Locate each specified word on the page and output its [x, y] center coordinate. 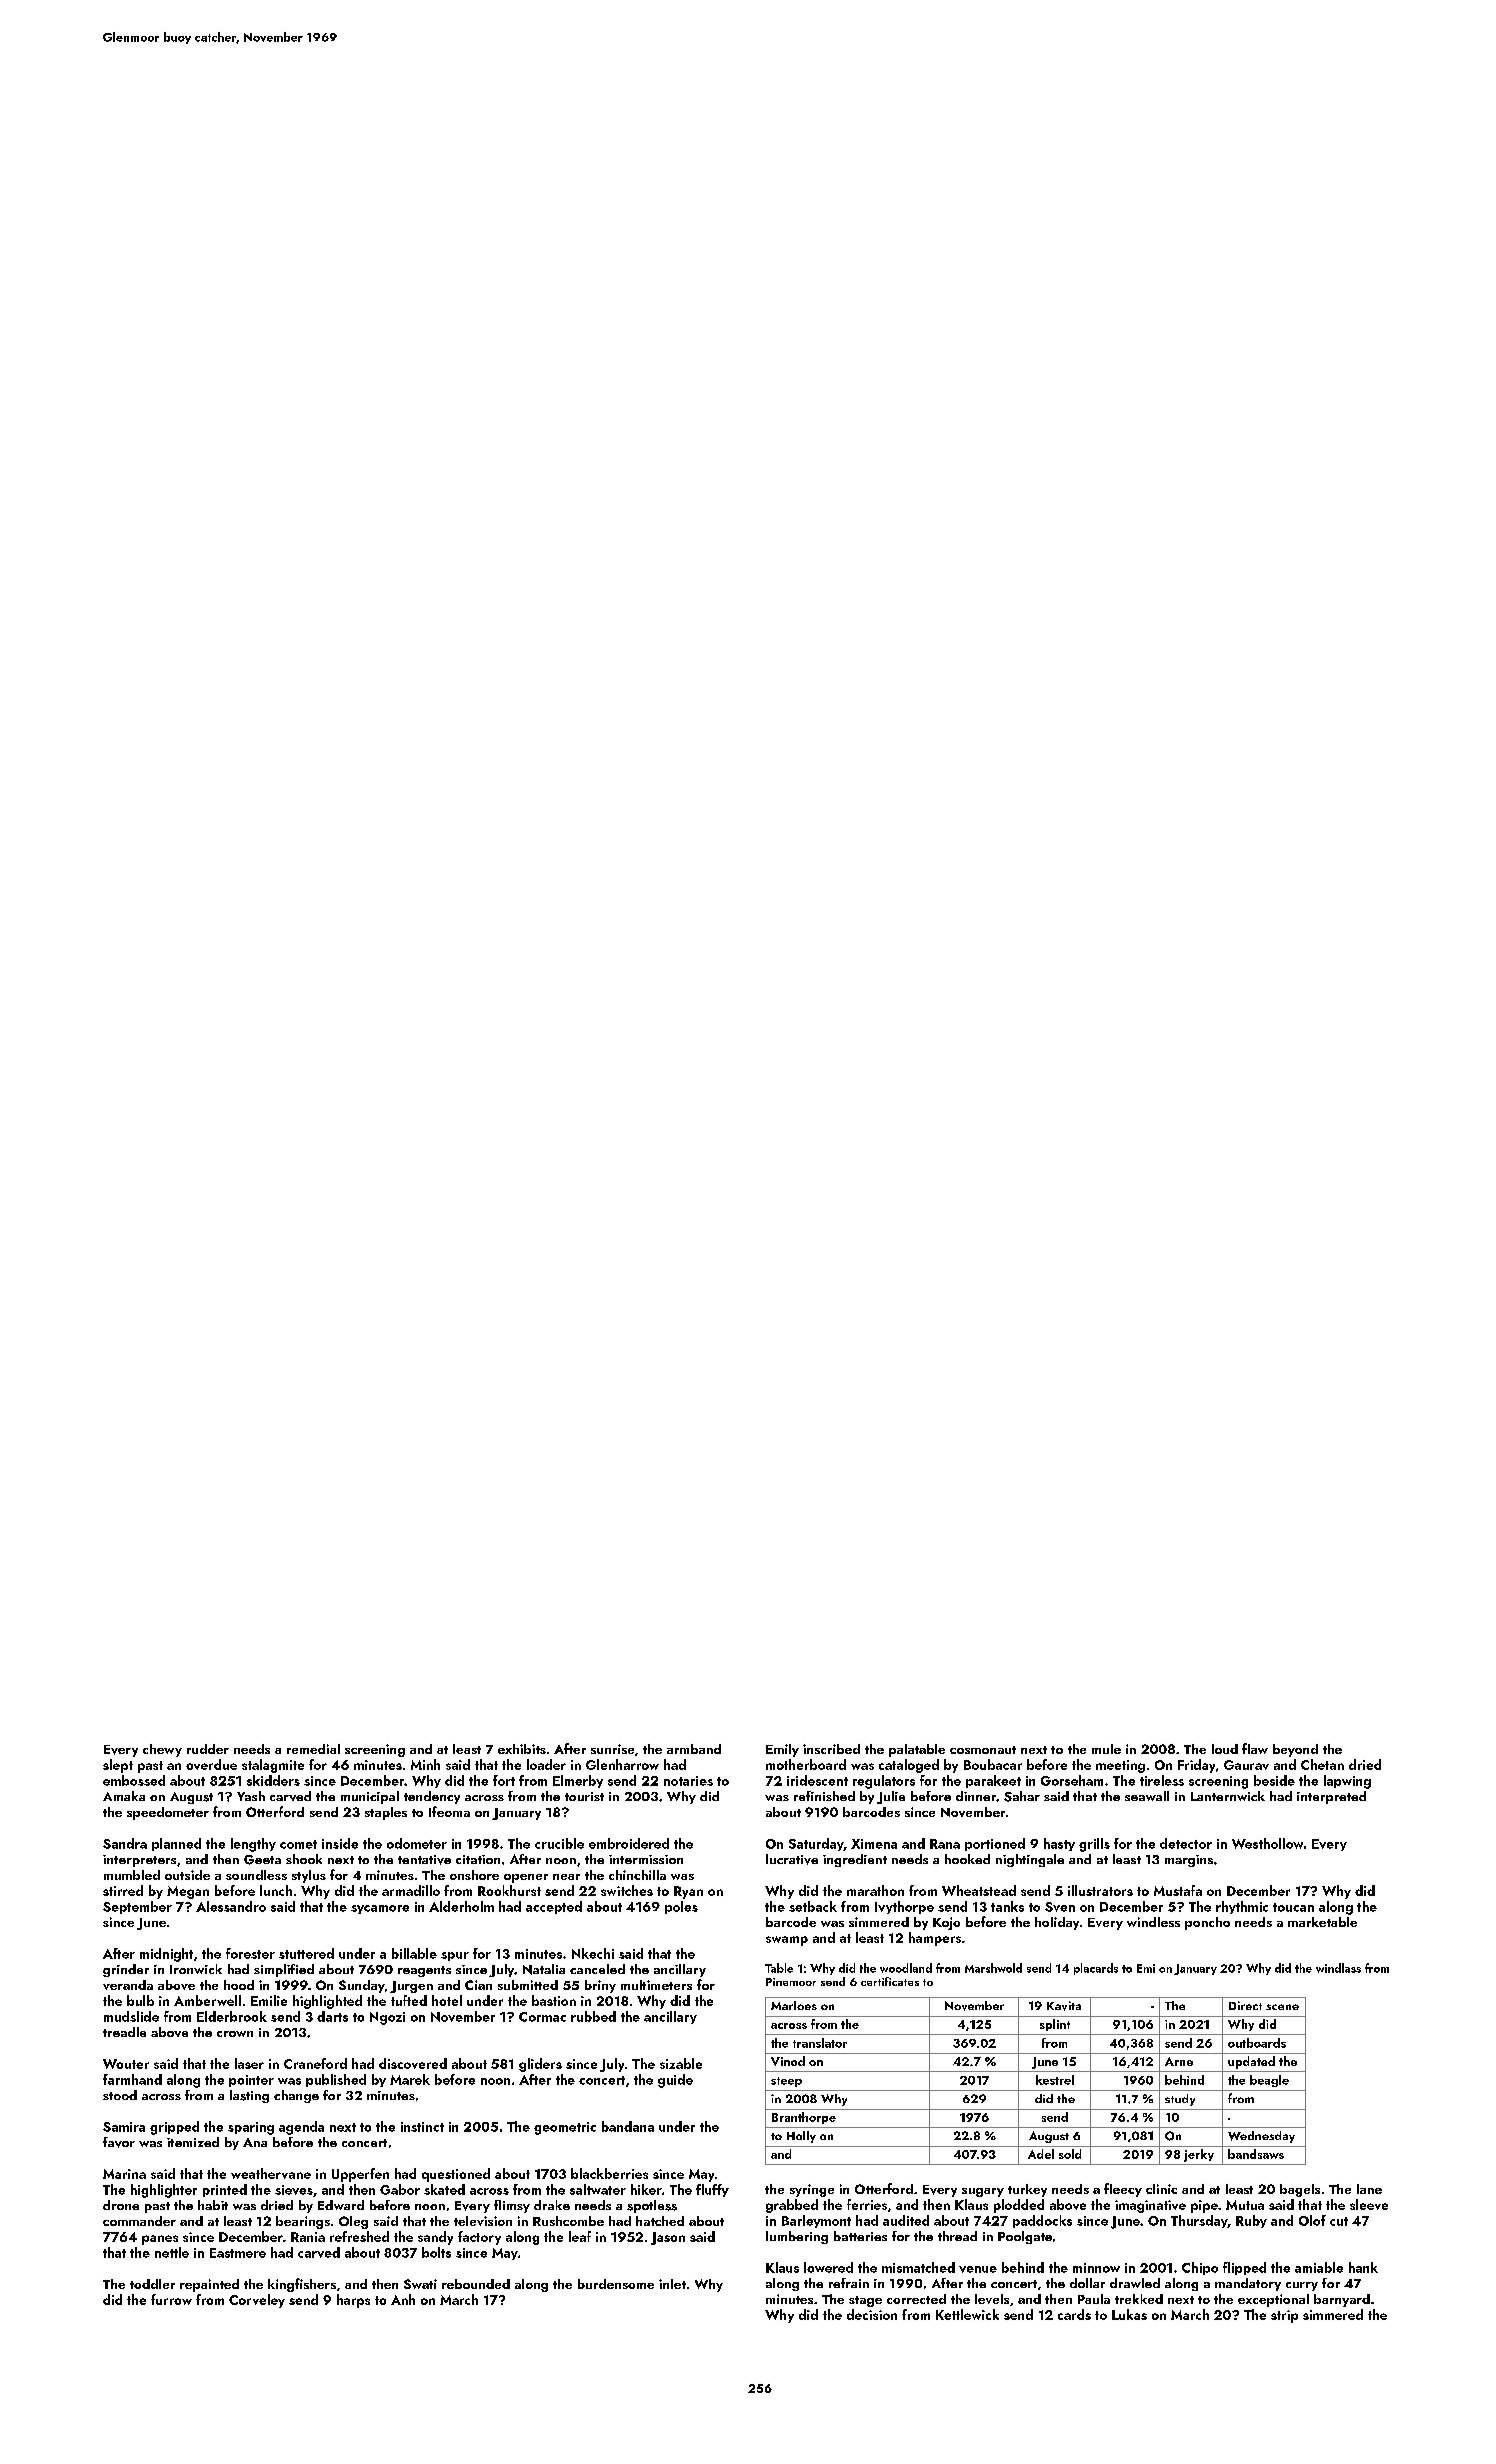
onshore [474, 1875]
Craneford [315, 2063]
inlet [672, 2284]
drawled [1135, 2283]
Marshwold [993, 1968]
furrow [171, 2299]
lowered [828, 2267]
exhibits [522, 1749]
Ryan [688, 1892]
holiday [1057, 1923]
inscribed [831, 1749]
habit [213, 2205]
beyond [1295, 1750]
